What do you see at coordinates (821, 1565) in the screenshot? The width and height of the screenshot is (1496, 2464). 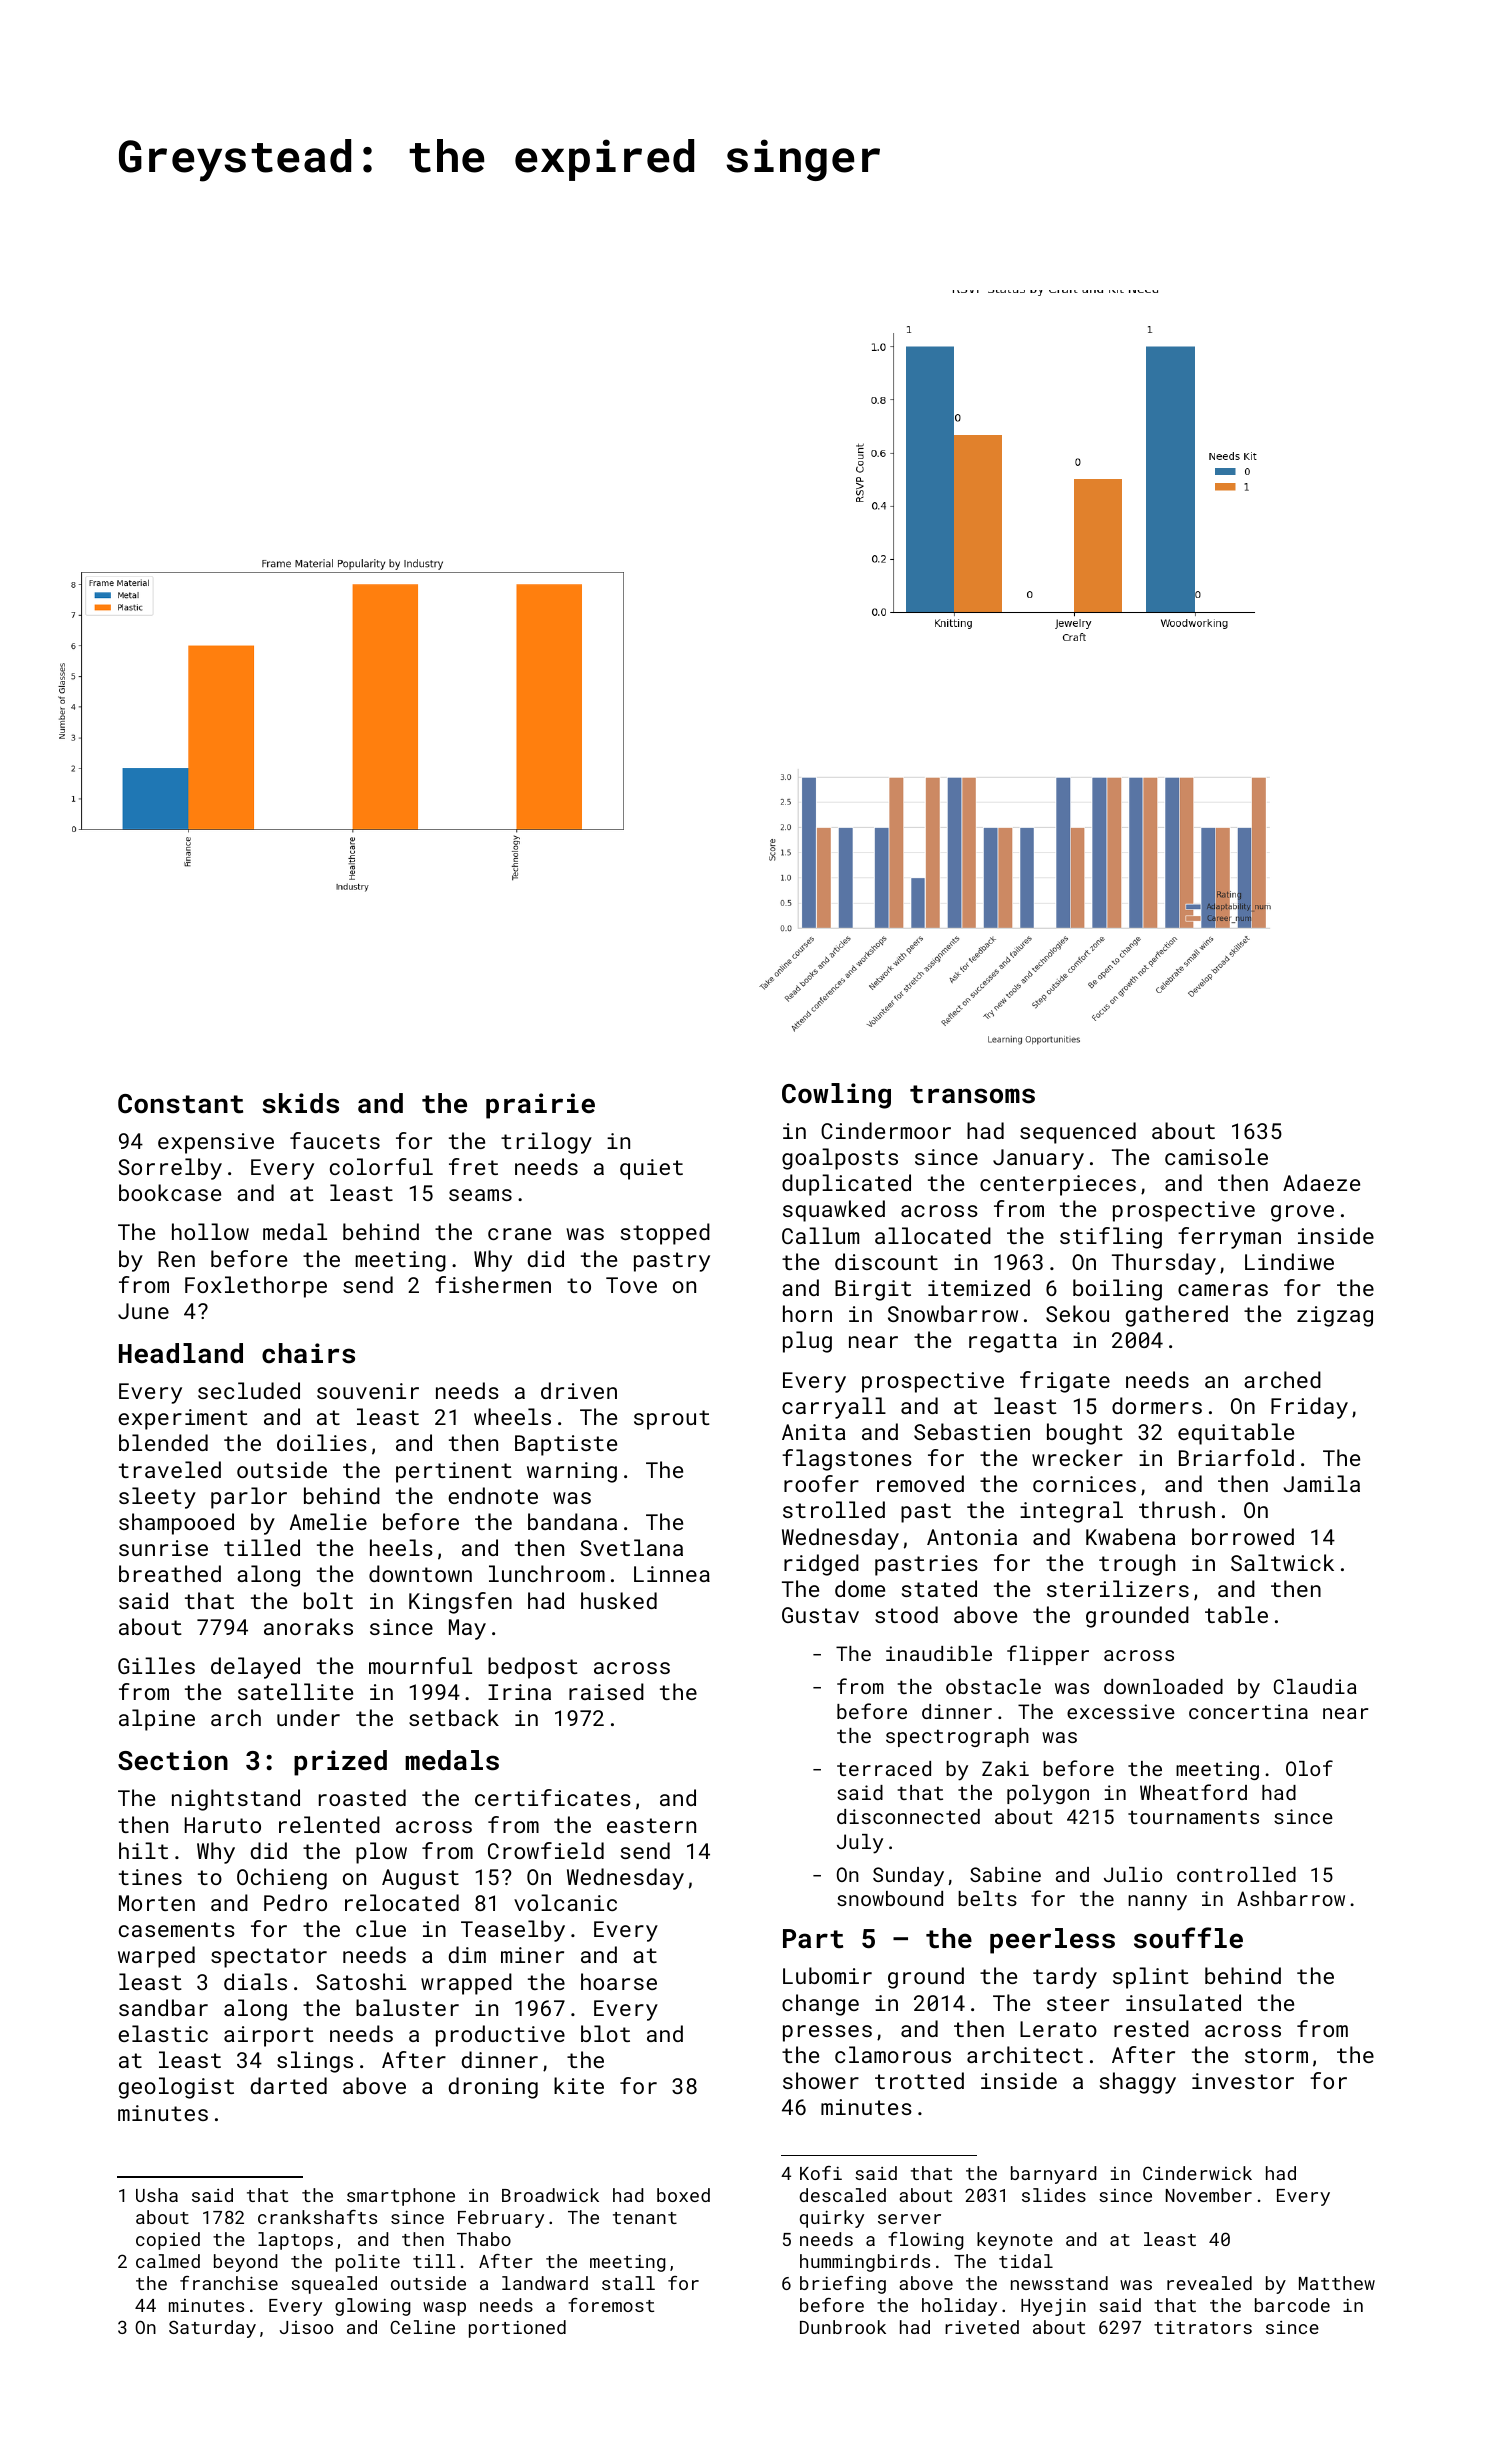 I see `ridged` at bounding box center [821, 1565].
